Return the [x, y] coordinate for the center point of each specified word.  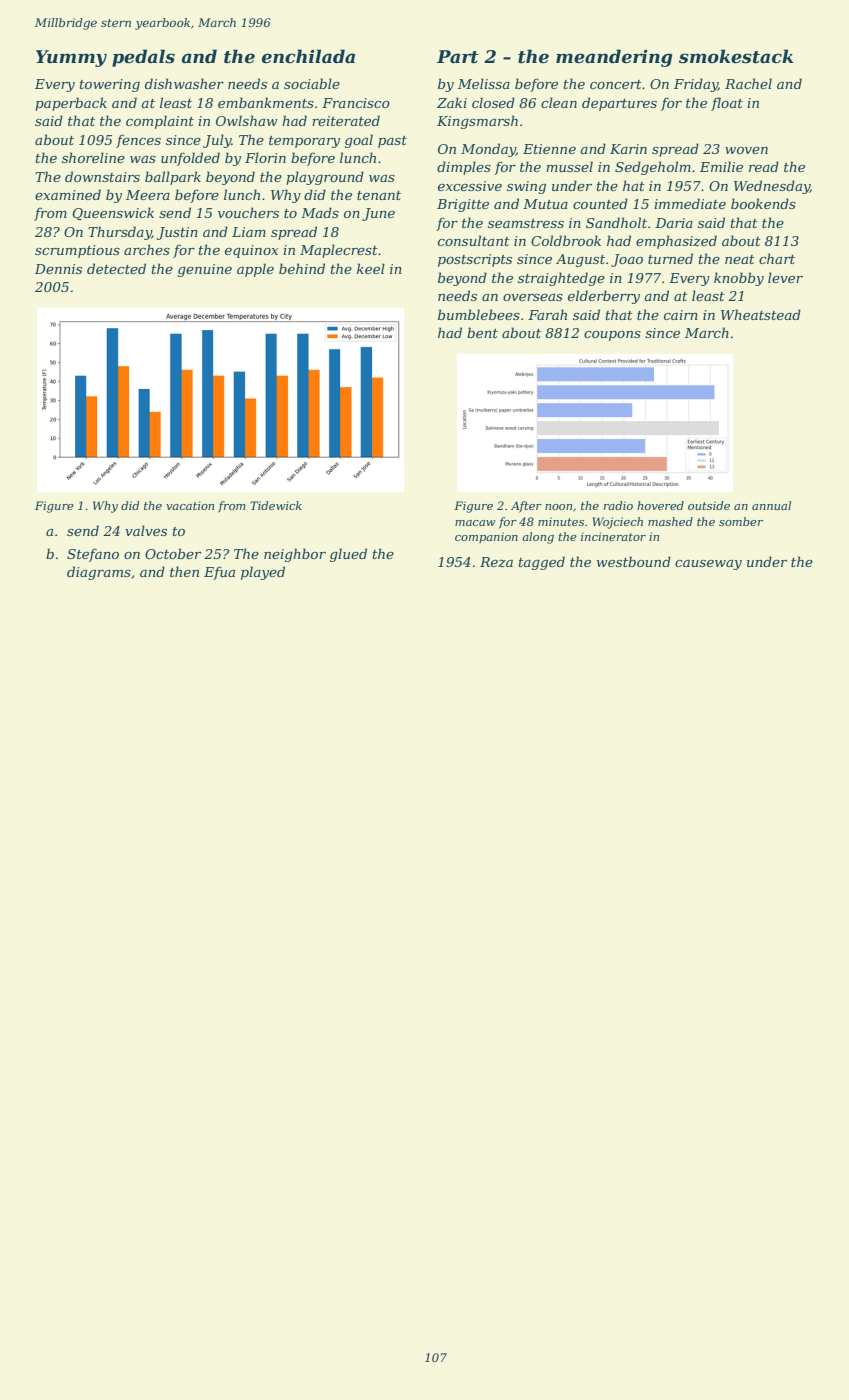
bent [482, 332]
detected [116, 268]
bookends [763, 203]
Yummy [71, 58]
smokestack [736, 56]
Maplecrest [339, 251]
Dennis [58, 269]
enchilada [308, 56]
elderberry [604, 297]
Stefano [93, 555]
